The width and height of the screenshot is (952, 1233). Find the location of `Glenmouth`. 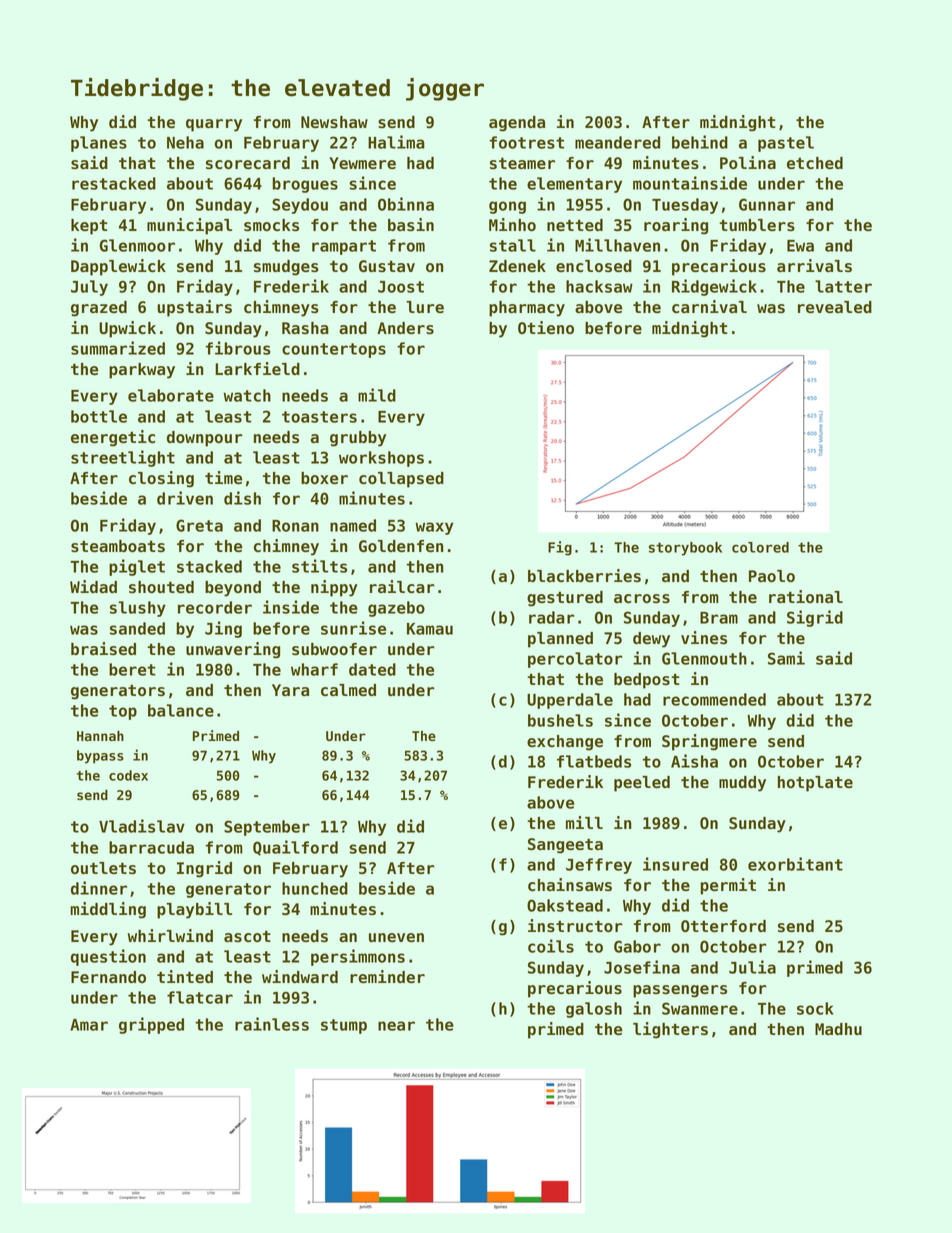

Glenmouth is located at coordinates (704, 658).
